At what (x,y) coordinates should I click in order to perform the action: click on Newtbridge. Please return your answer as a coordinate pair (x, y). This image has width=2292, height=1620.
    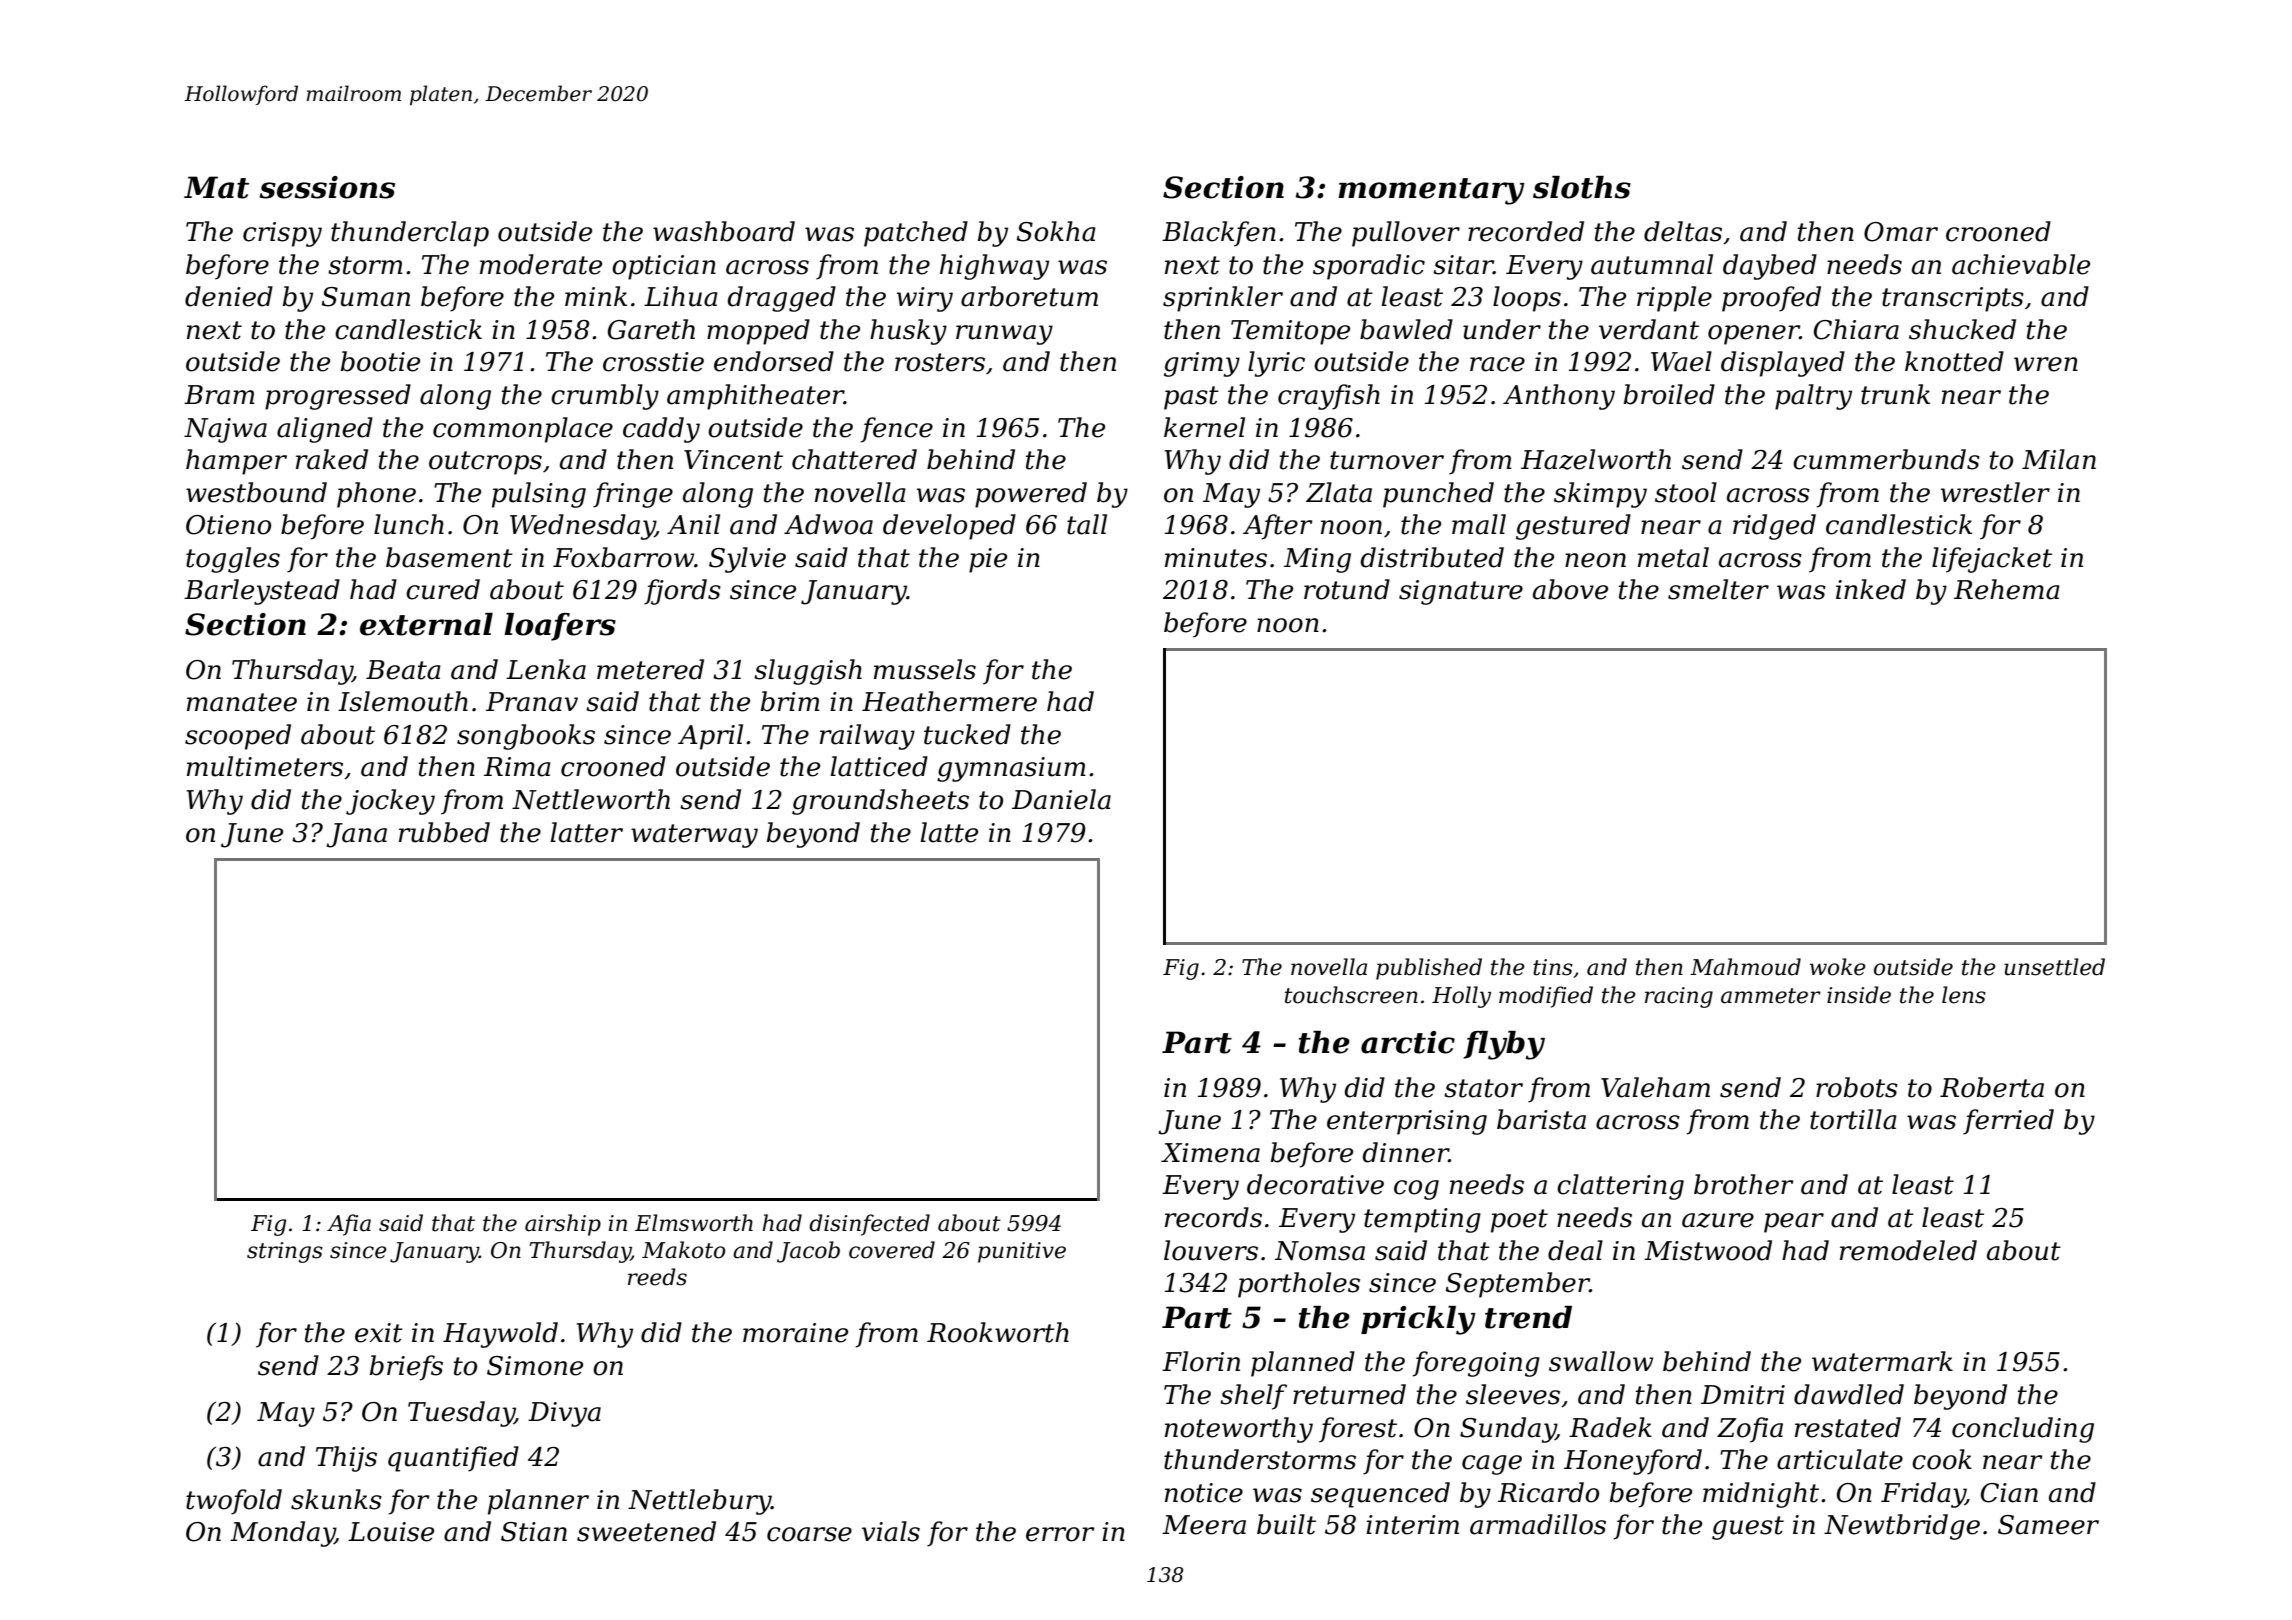
    Looking at the image, I should click on (1902, 1527).
